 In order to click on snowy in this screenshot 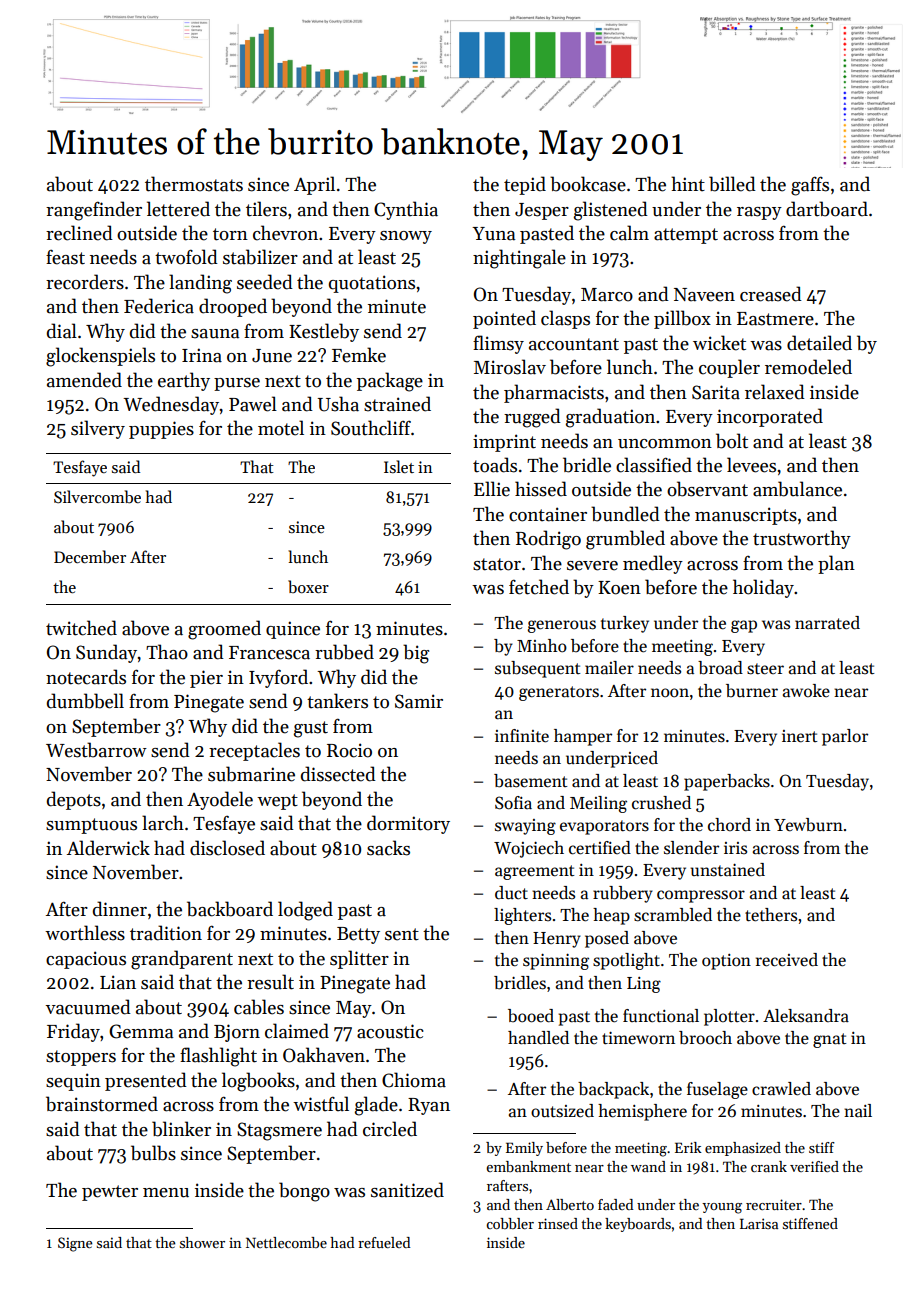, I will do `click(406, 237)`.
